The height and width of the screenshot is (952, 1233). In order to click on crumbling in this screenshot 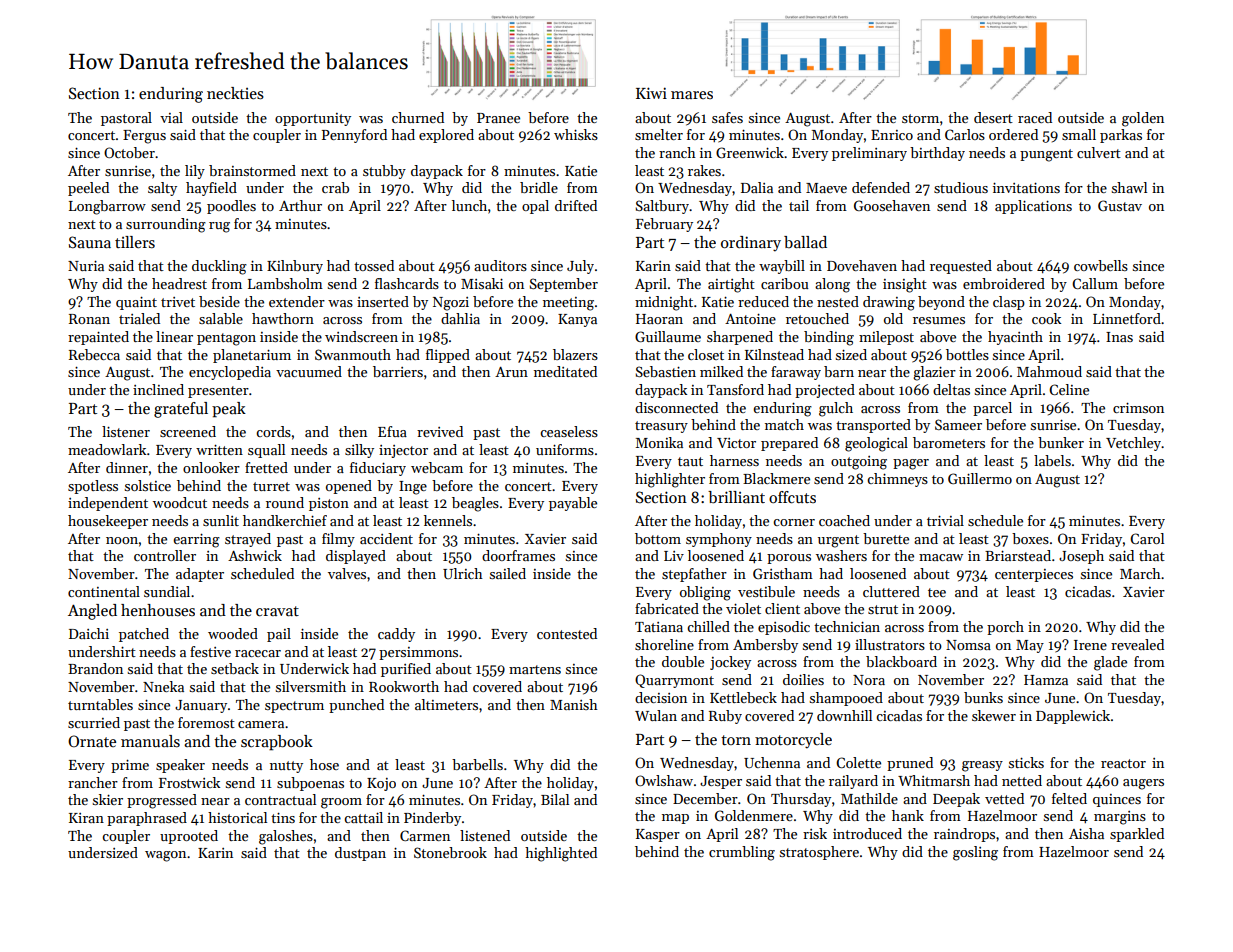, I will do `click(742, 853)`.
